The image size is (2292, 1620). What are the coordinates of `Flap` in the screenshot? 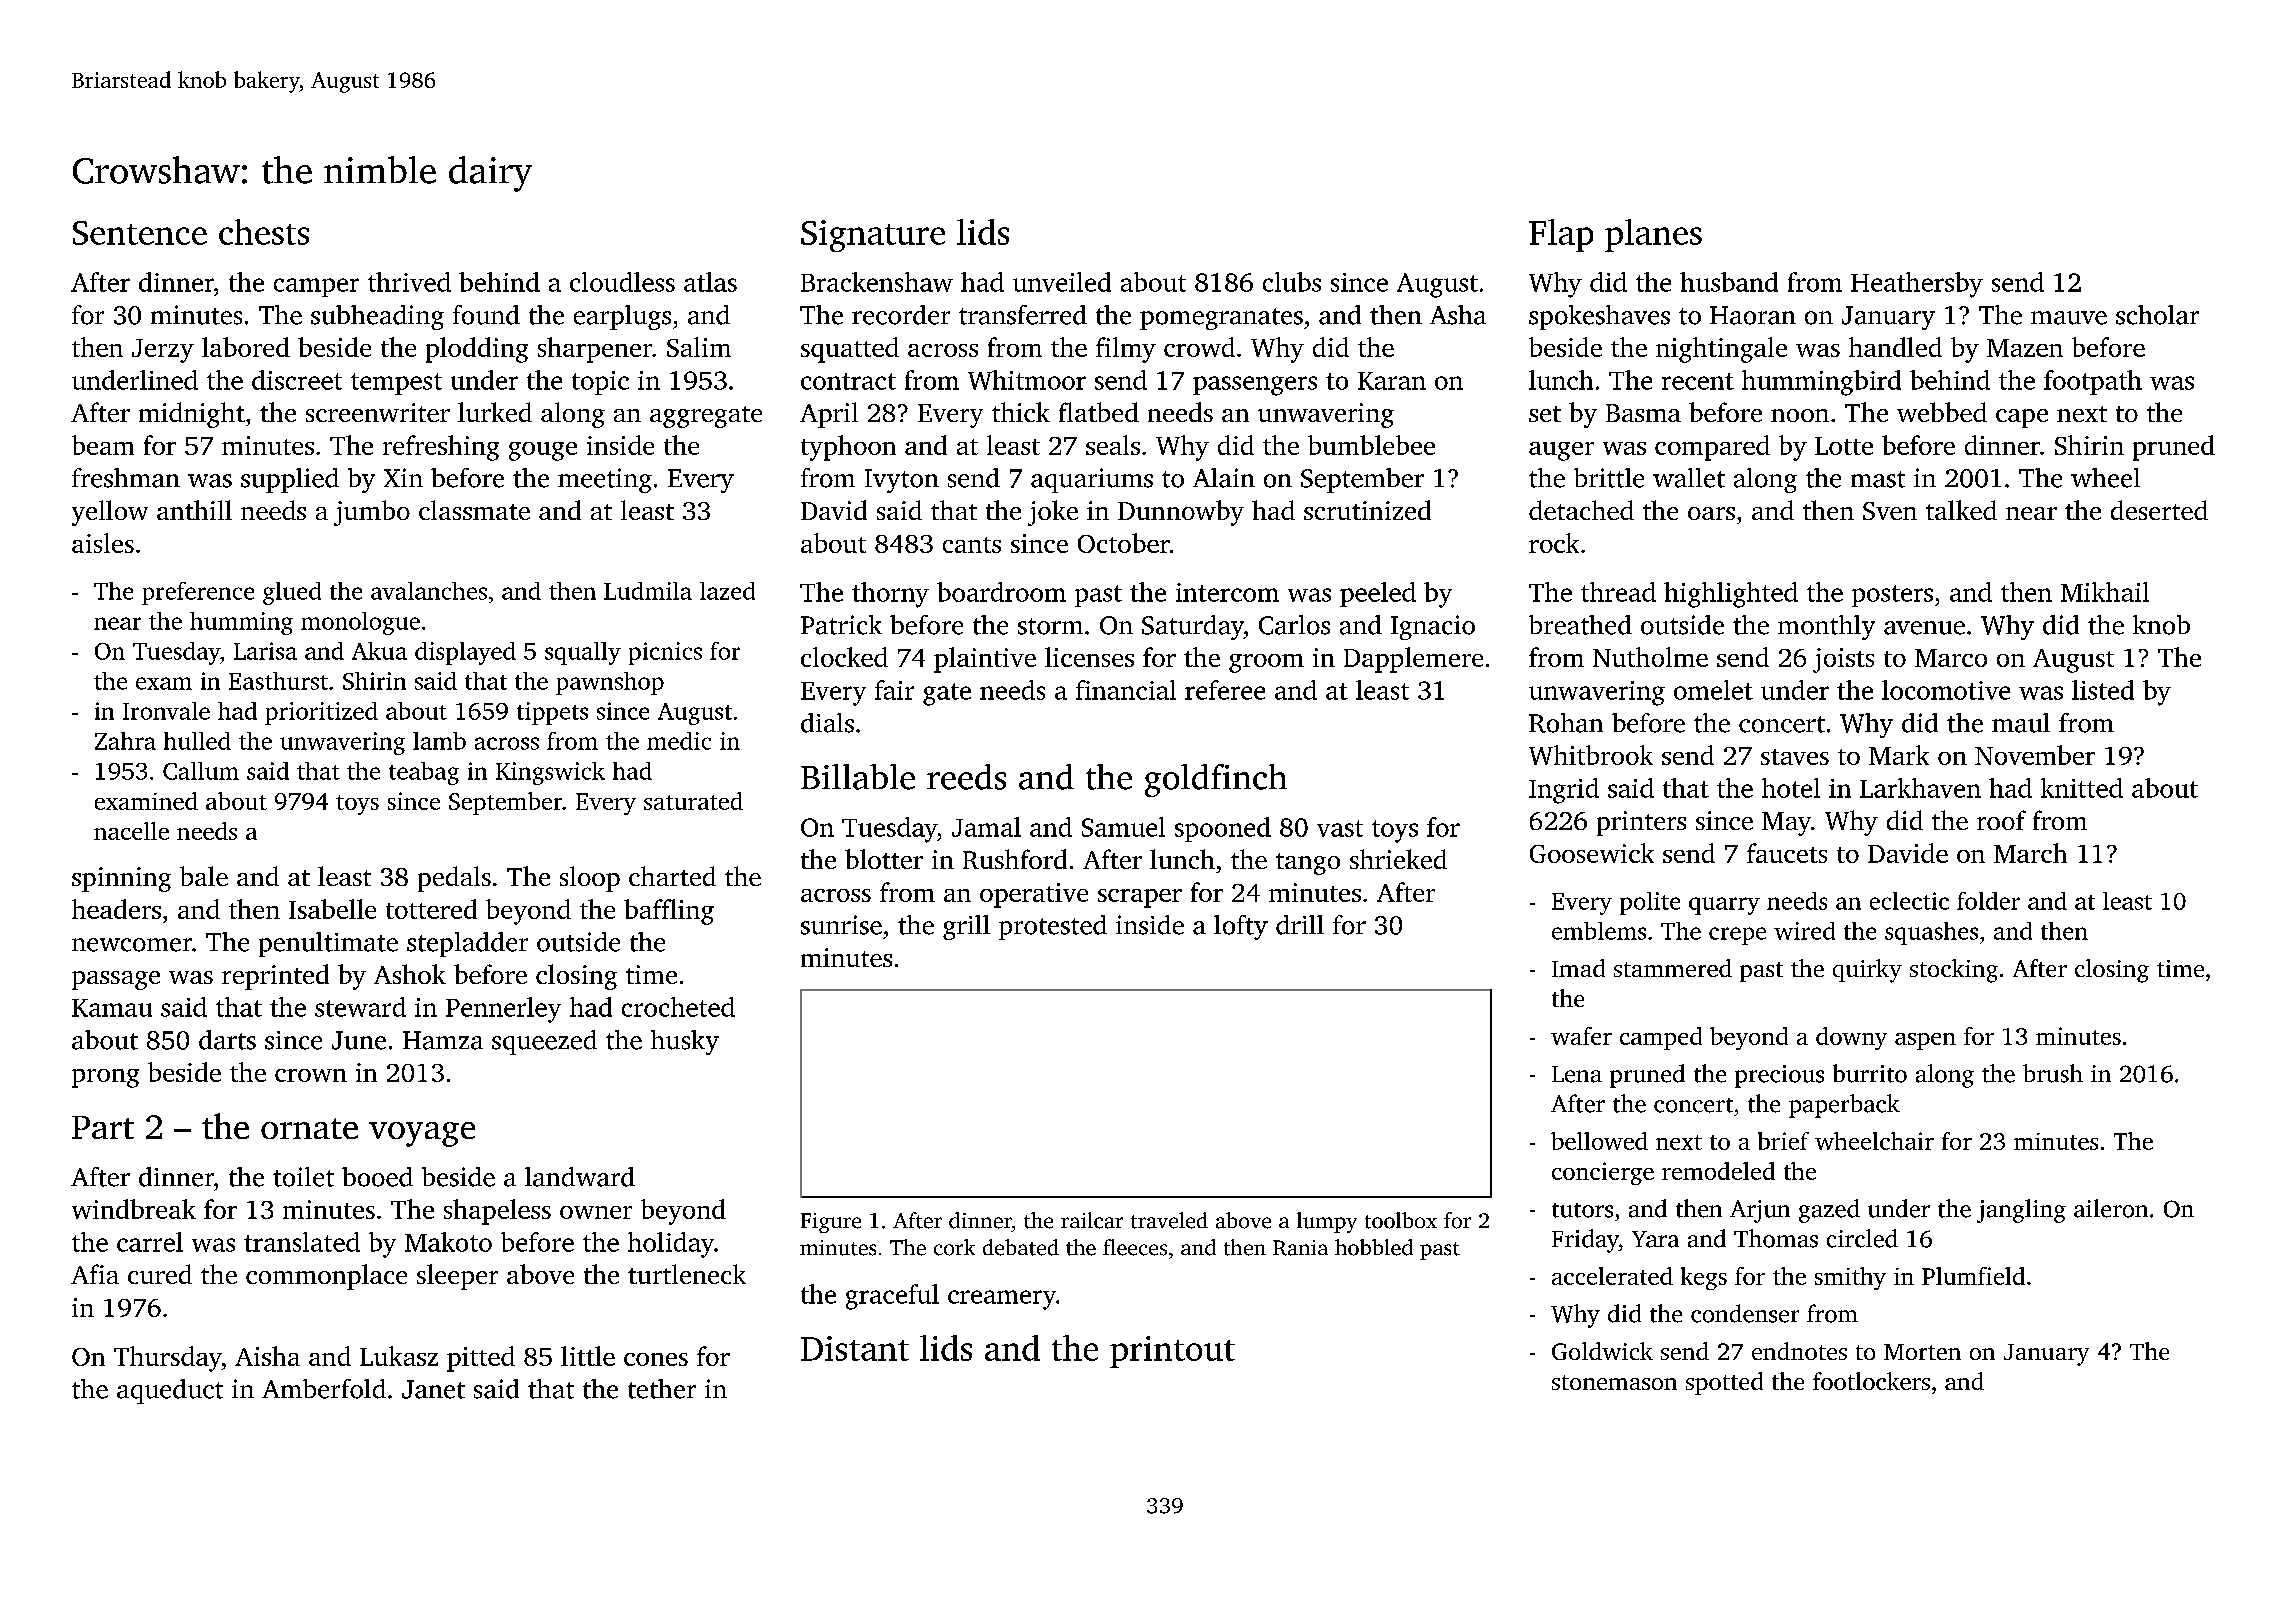 It's located at (1561, 235).
